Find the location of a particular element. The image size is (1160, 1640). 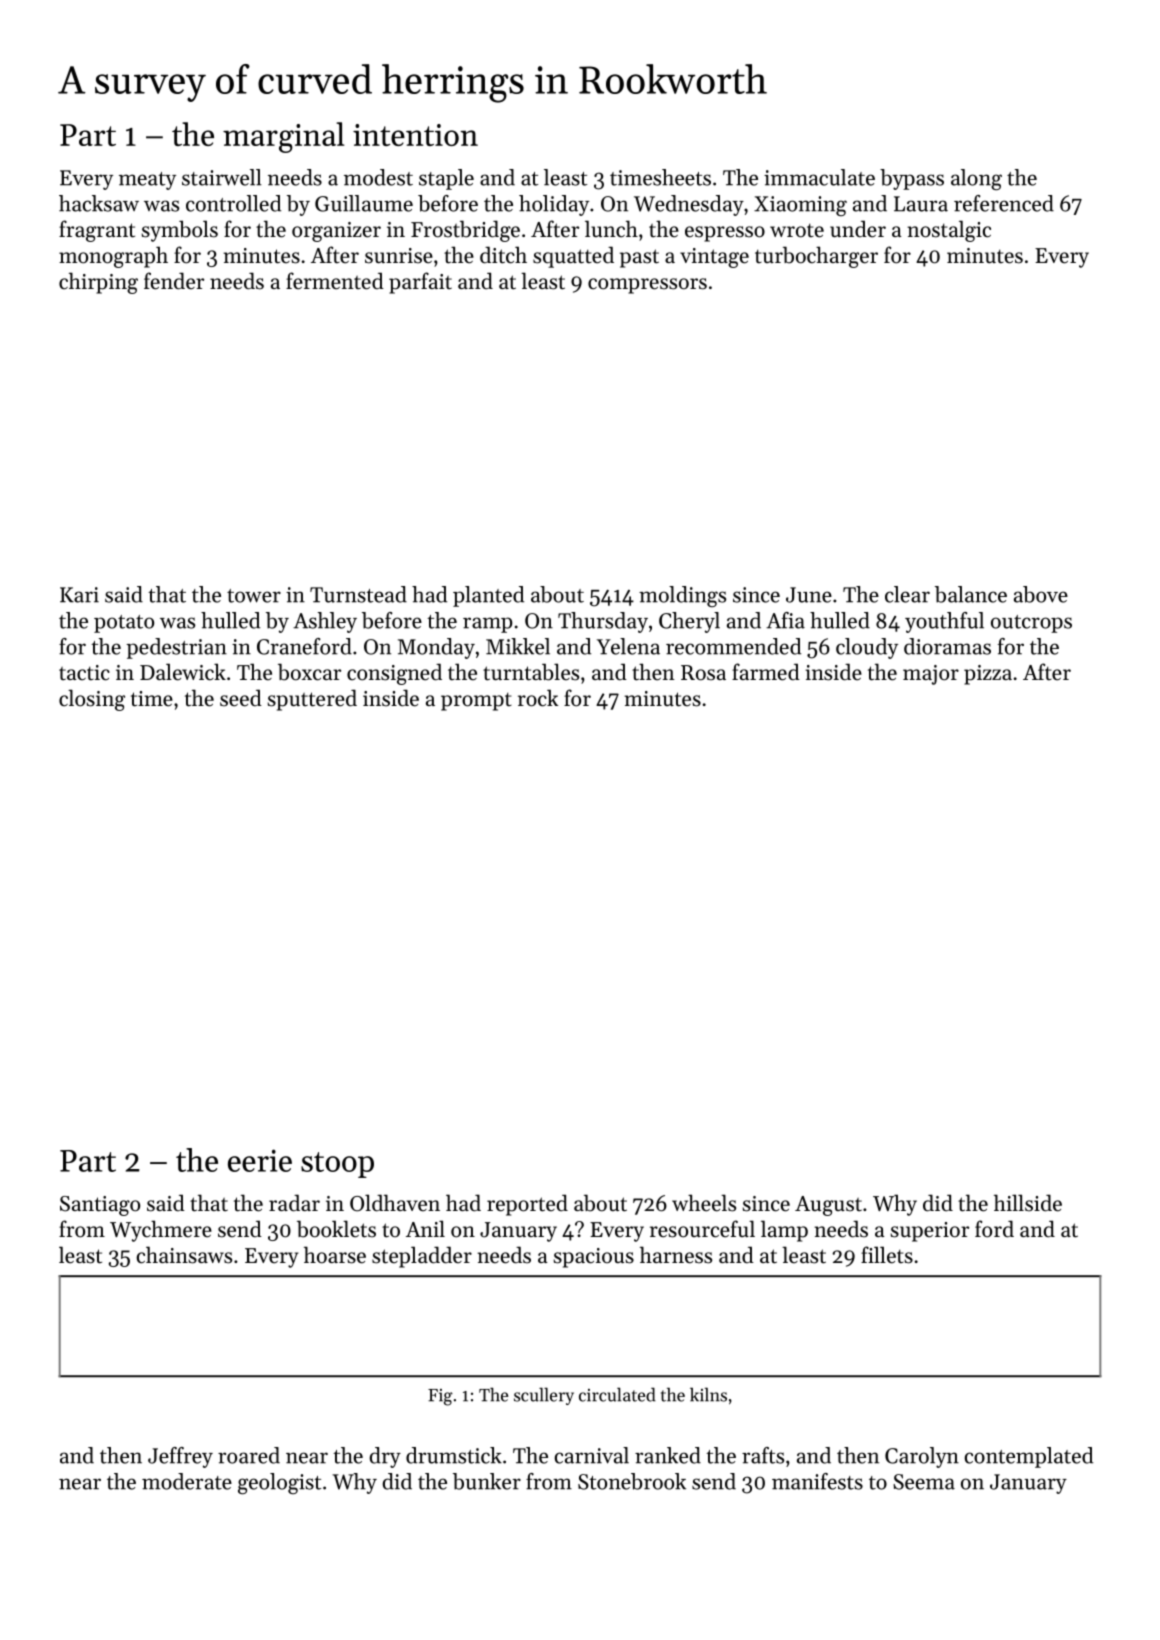

squatted is located at coordinates (573, 257).
